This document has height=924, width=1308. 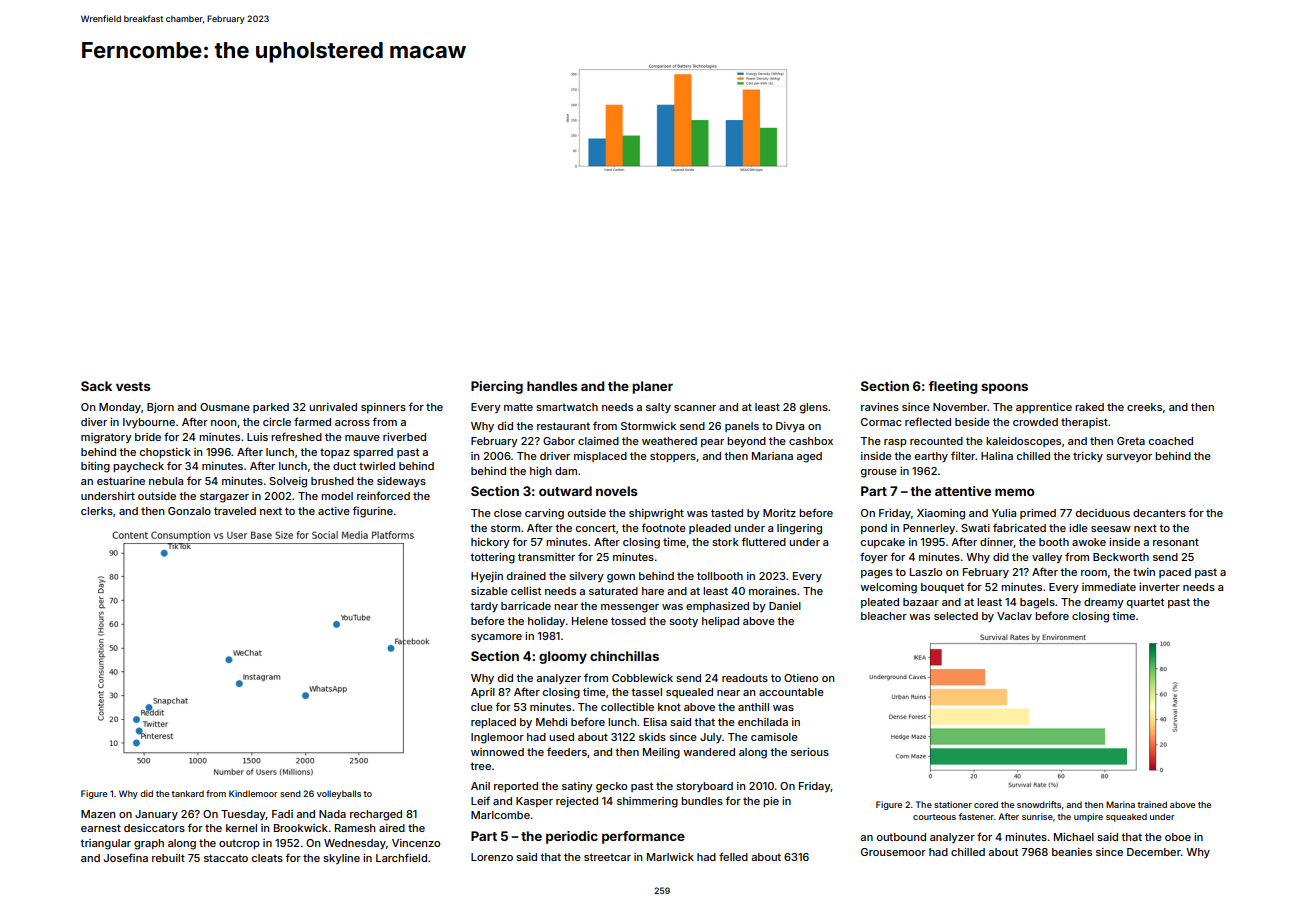 What do you see at coordinates (733, 856) in the document?
I see `felled` at bounding box center [733, 856].
